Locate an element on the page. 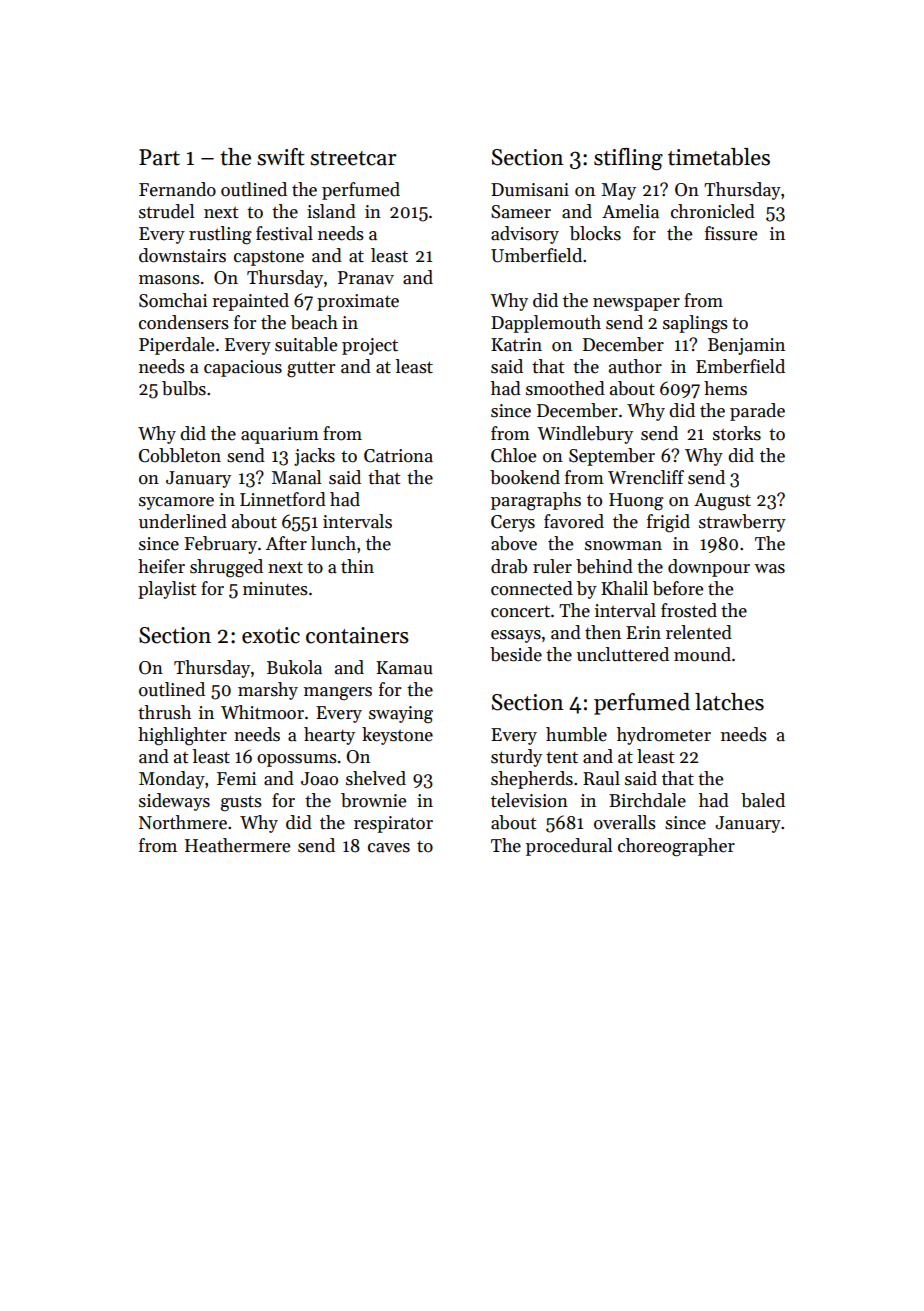 The image size is (924, 1311). saplings is located at coordinates (695, 324).
